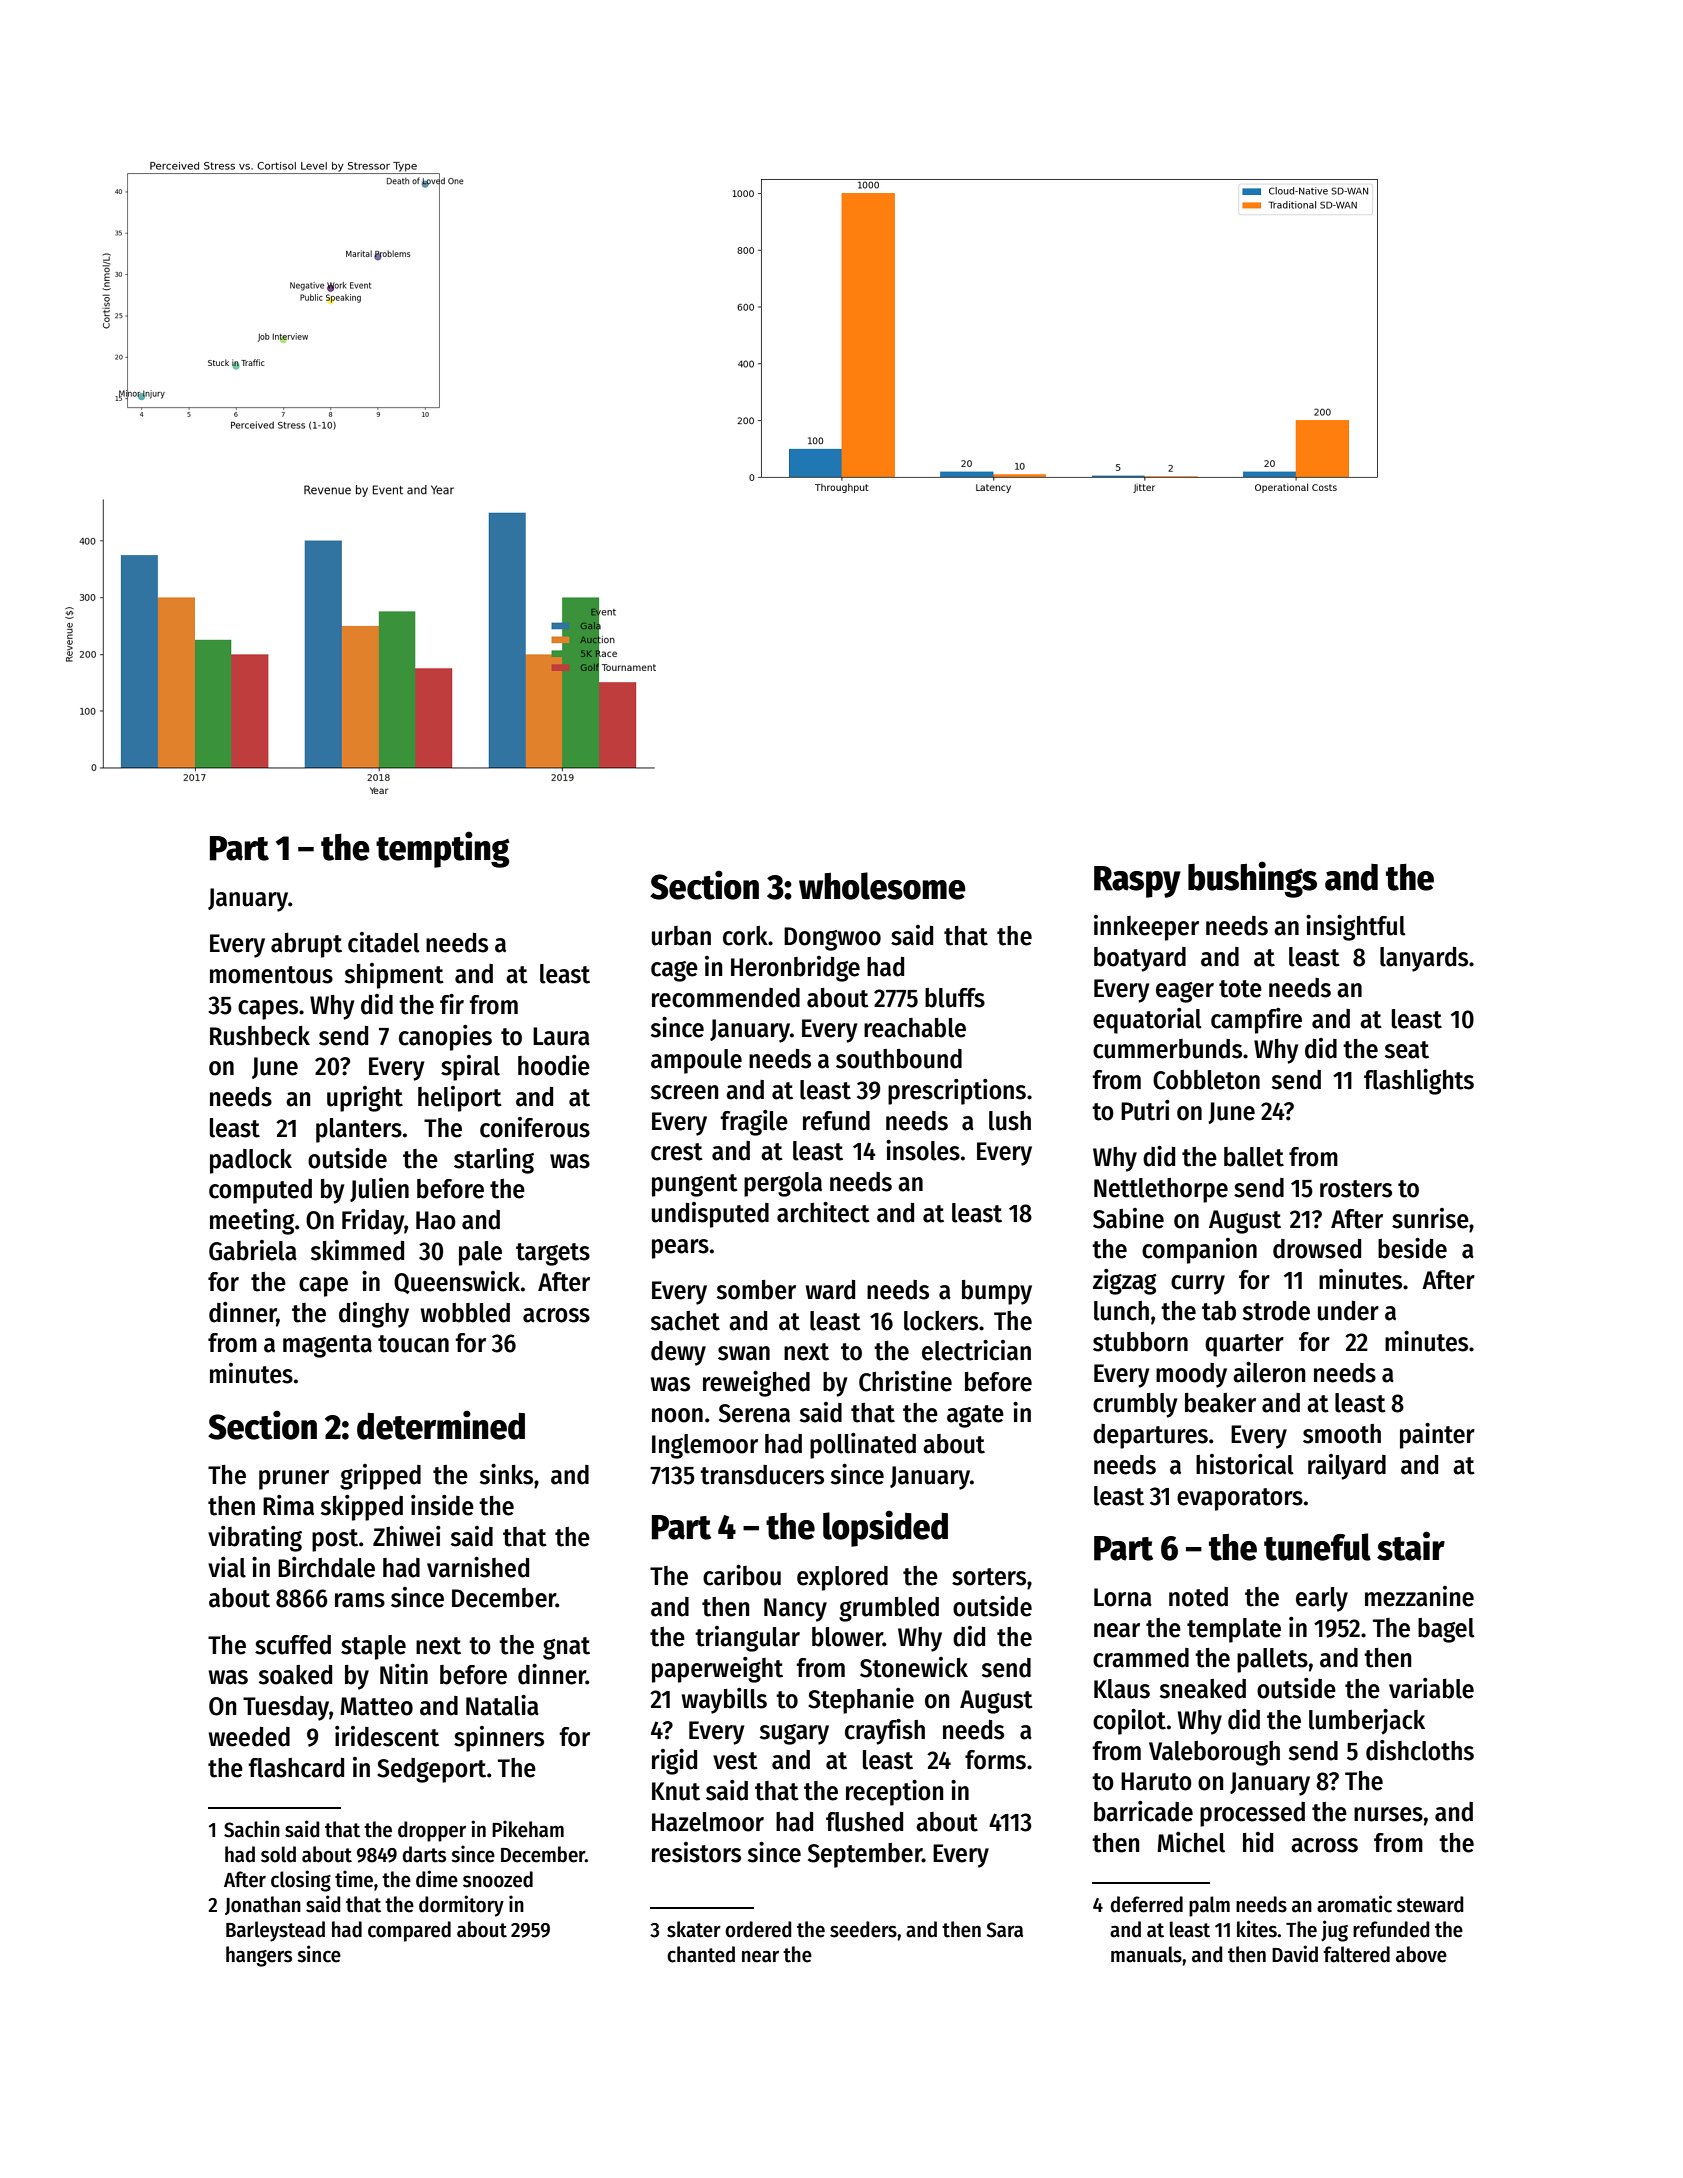  What do you see at coordinates (832, 939) in the screenshot?
I see `Dongwoo` at bounding box center [832, 939].
